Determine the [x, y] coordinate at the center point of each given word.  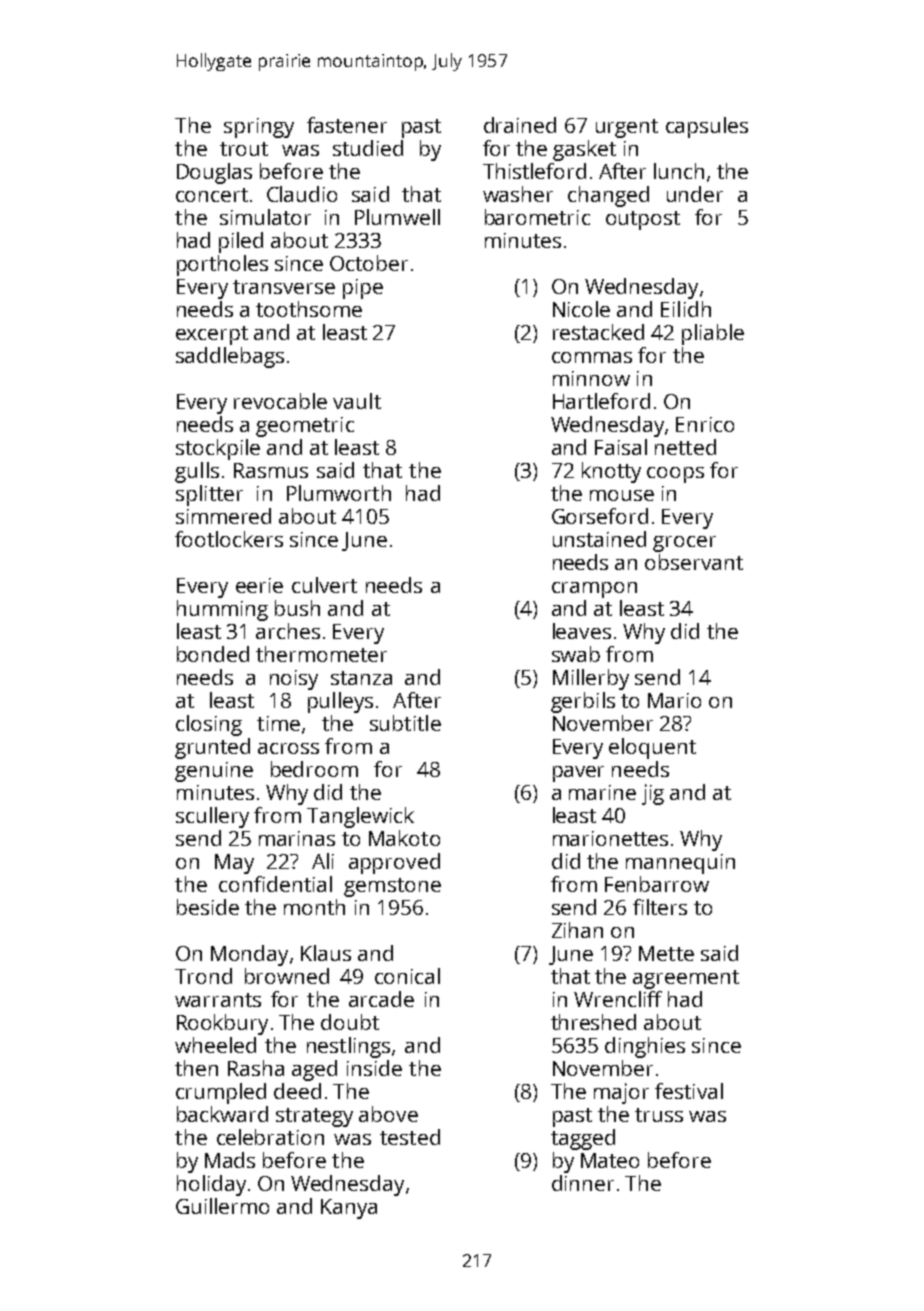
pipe [363, 289]
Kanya [349, 1209]
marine [602, 792]
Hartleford [601, 401]
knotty [611, 472]
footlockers [229, 539]
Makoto [404, 838]
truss [659, 1115]
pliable [713, 334]
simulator [265, 217]
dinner [583, 1183]
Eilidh [686, 309]
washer [518, 194]
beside [208, 907]
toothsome [309, 309]
